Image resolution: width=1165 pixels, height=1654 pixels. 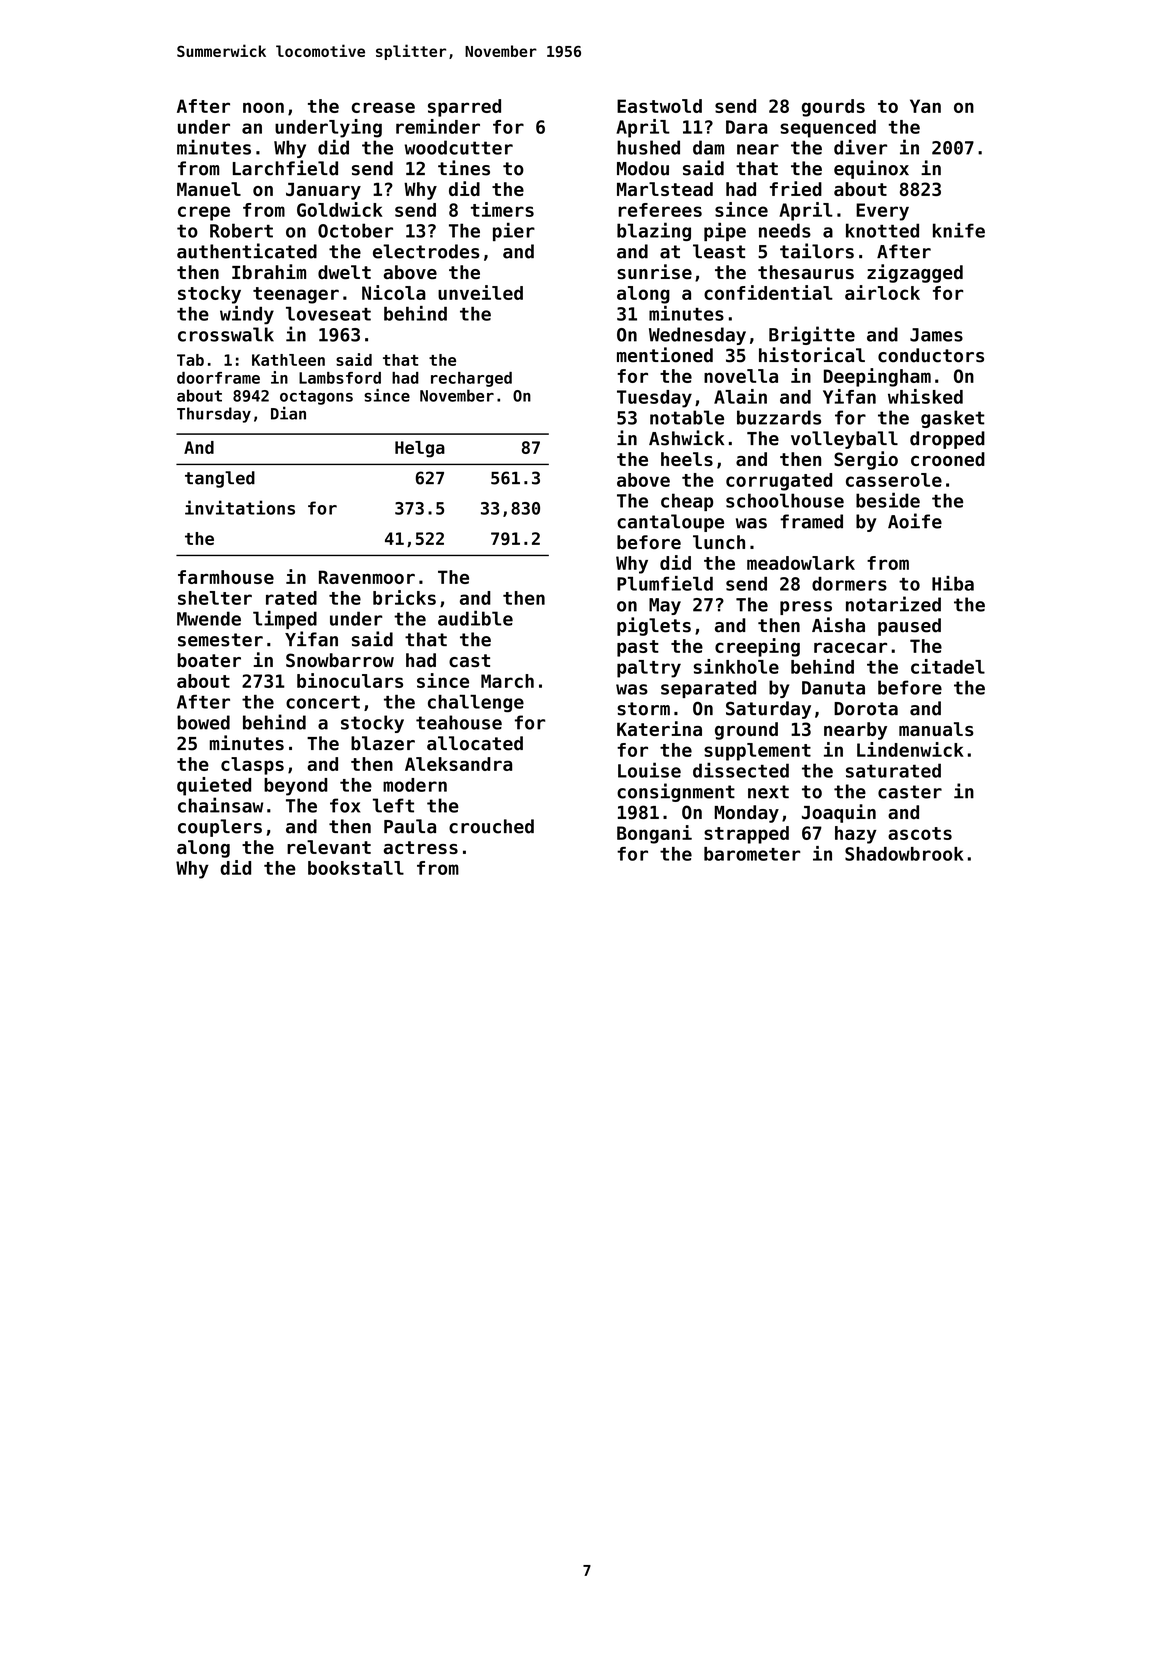 What do you see at coordinates (959, 230) in the page?
I see `knife` at bounding box center [959, 230].
